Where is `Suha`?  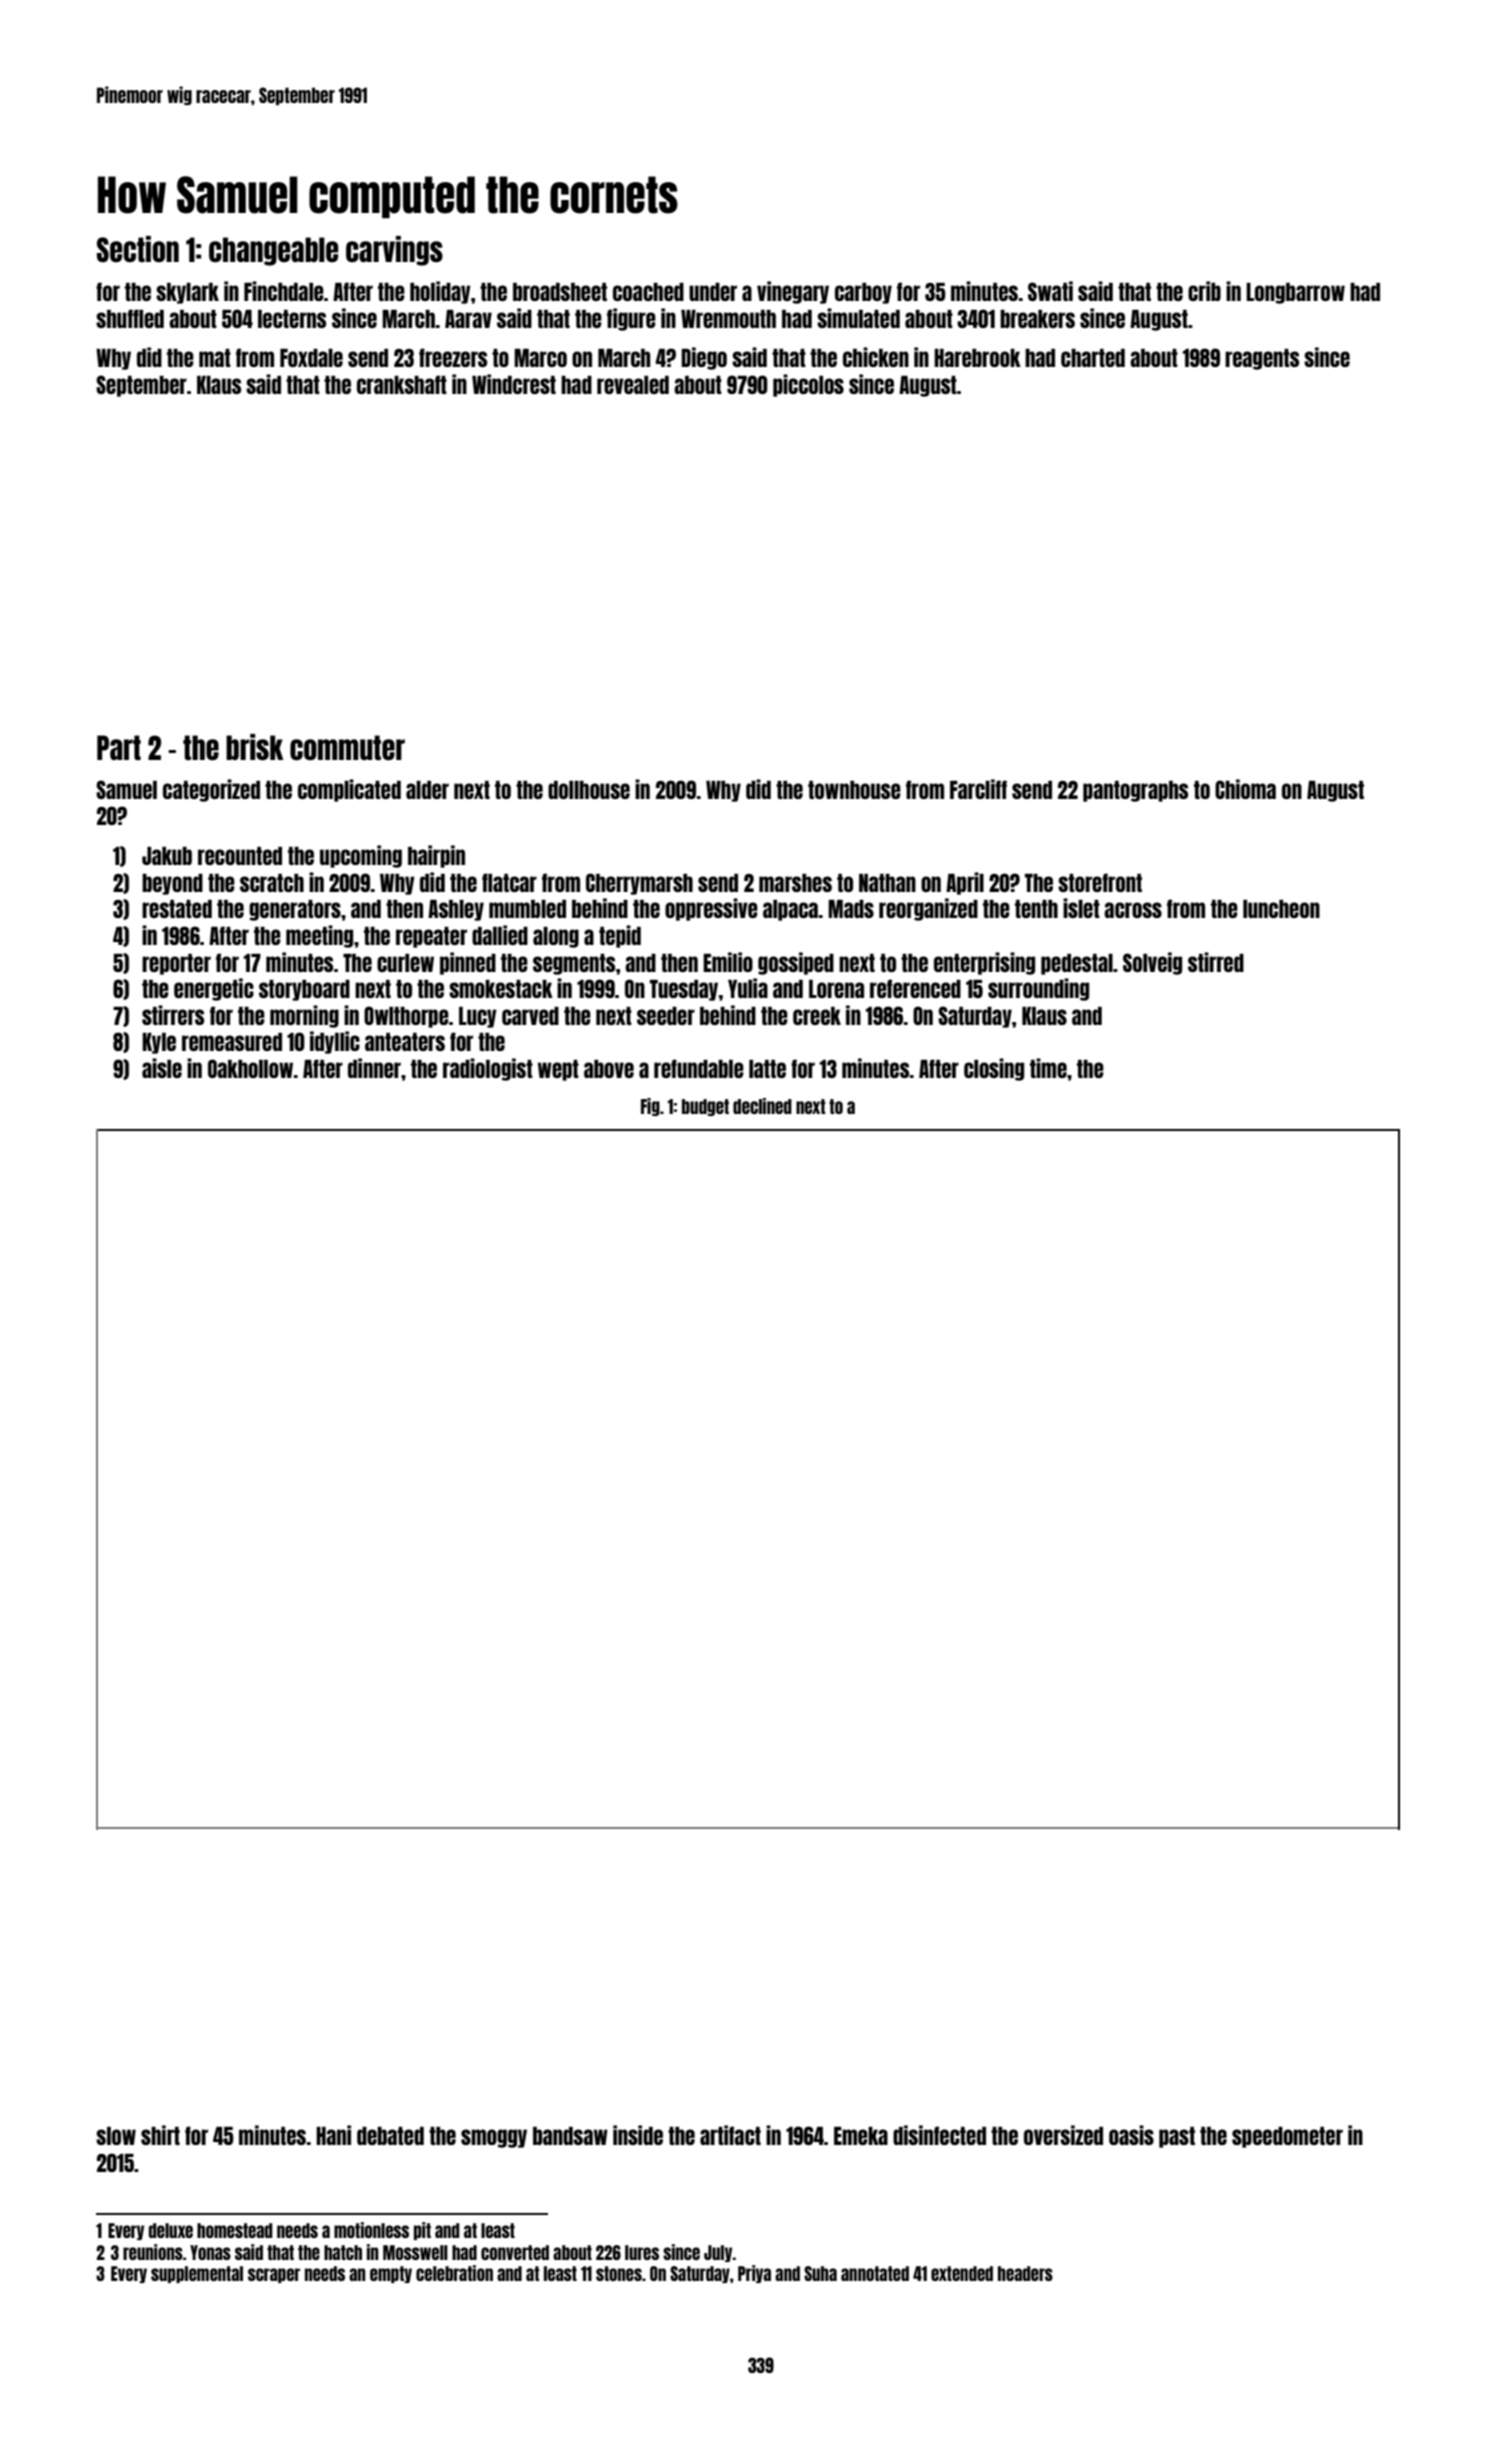 Suha is located at coordinates (820, 2273).
